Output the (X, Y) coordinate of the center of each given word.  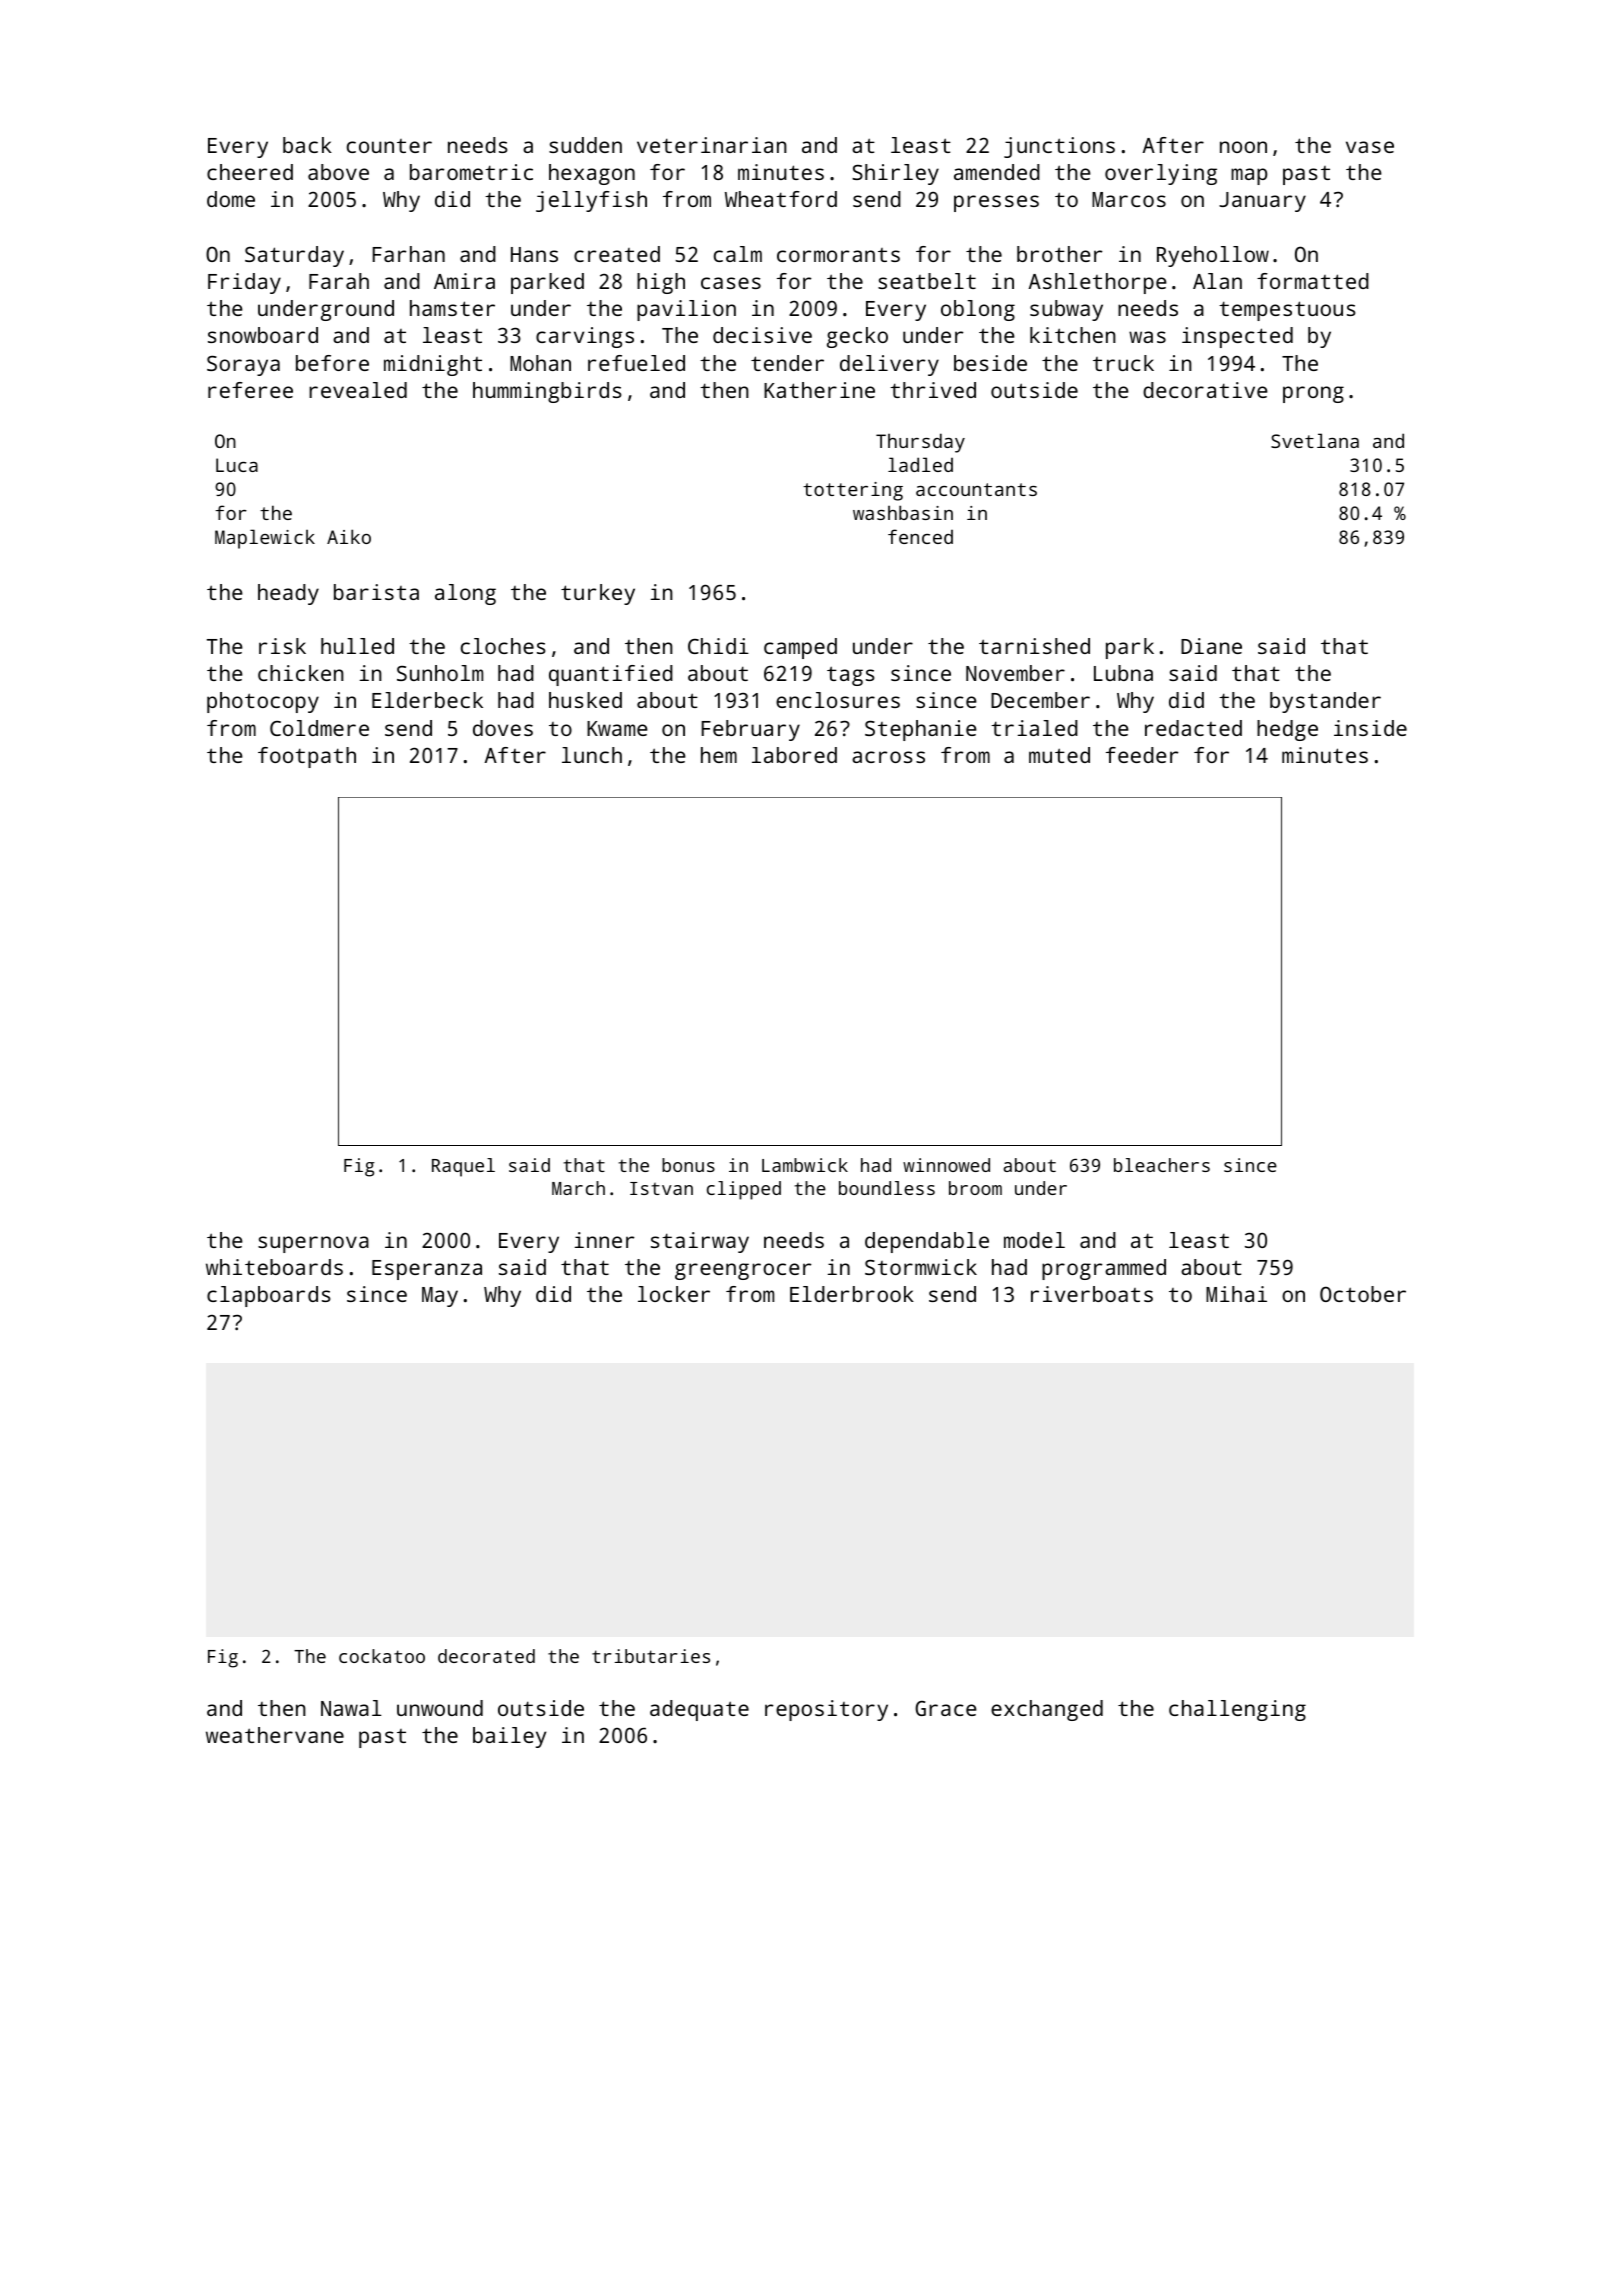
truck (1123, 363)
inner (604, 1240)
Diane (1211, 646)
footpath (307, 757)
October (1363, 1294)
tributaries (651, 1656)
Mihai (1236, 1294)
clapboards (268, 1296)
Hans (534, 254)
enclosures (838, 700)
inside (1370, 728)
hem (719, 755)
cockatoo (382, 1656)
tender (787, 363)
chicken (301, 673)
